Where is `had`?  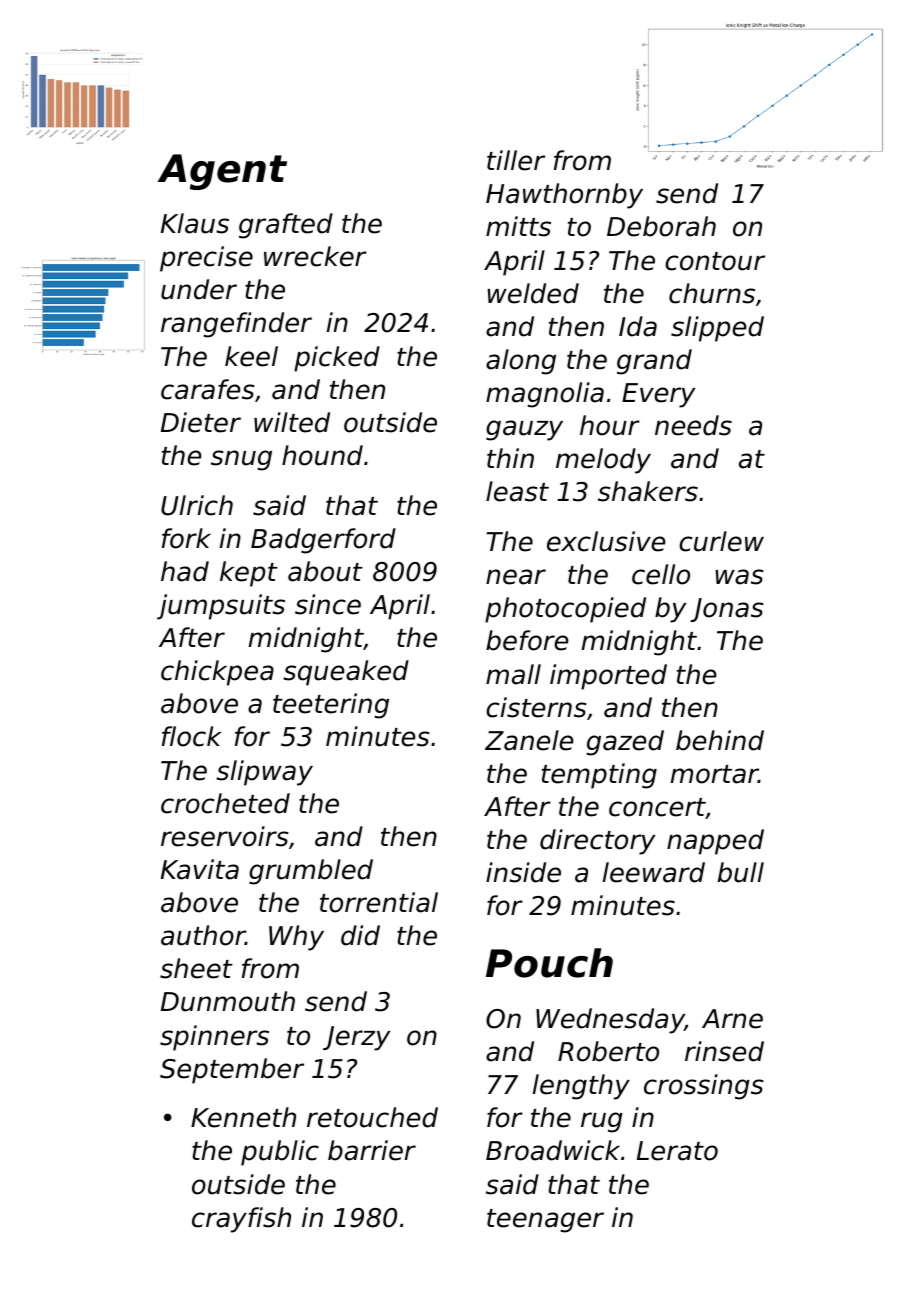 had is located at coordinates (185, 571).
